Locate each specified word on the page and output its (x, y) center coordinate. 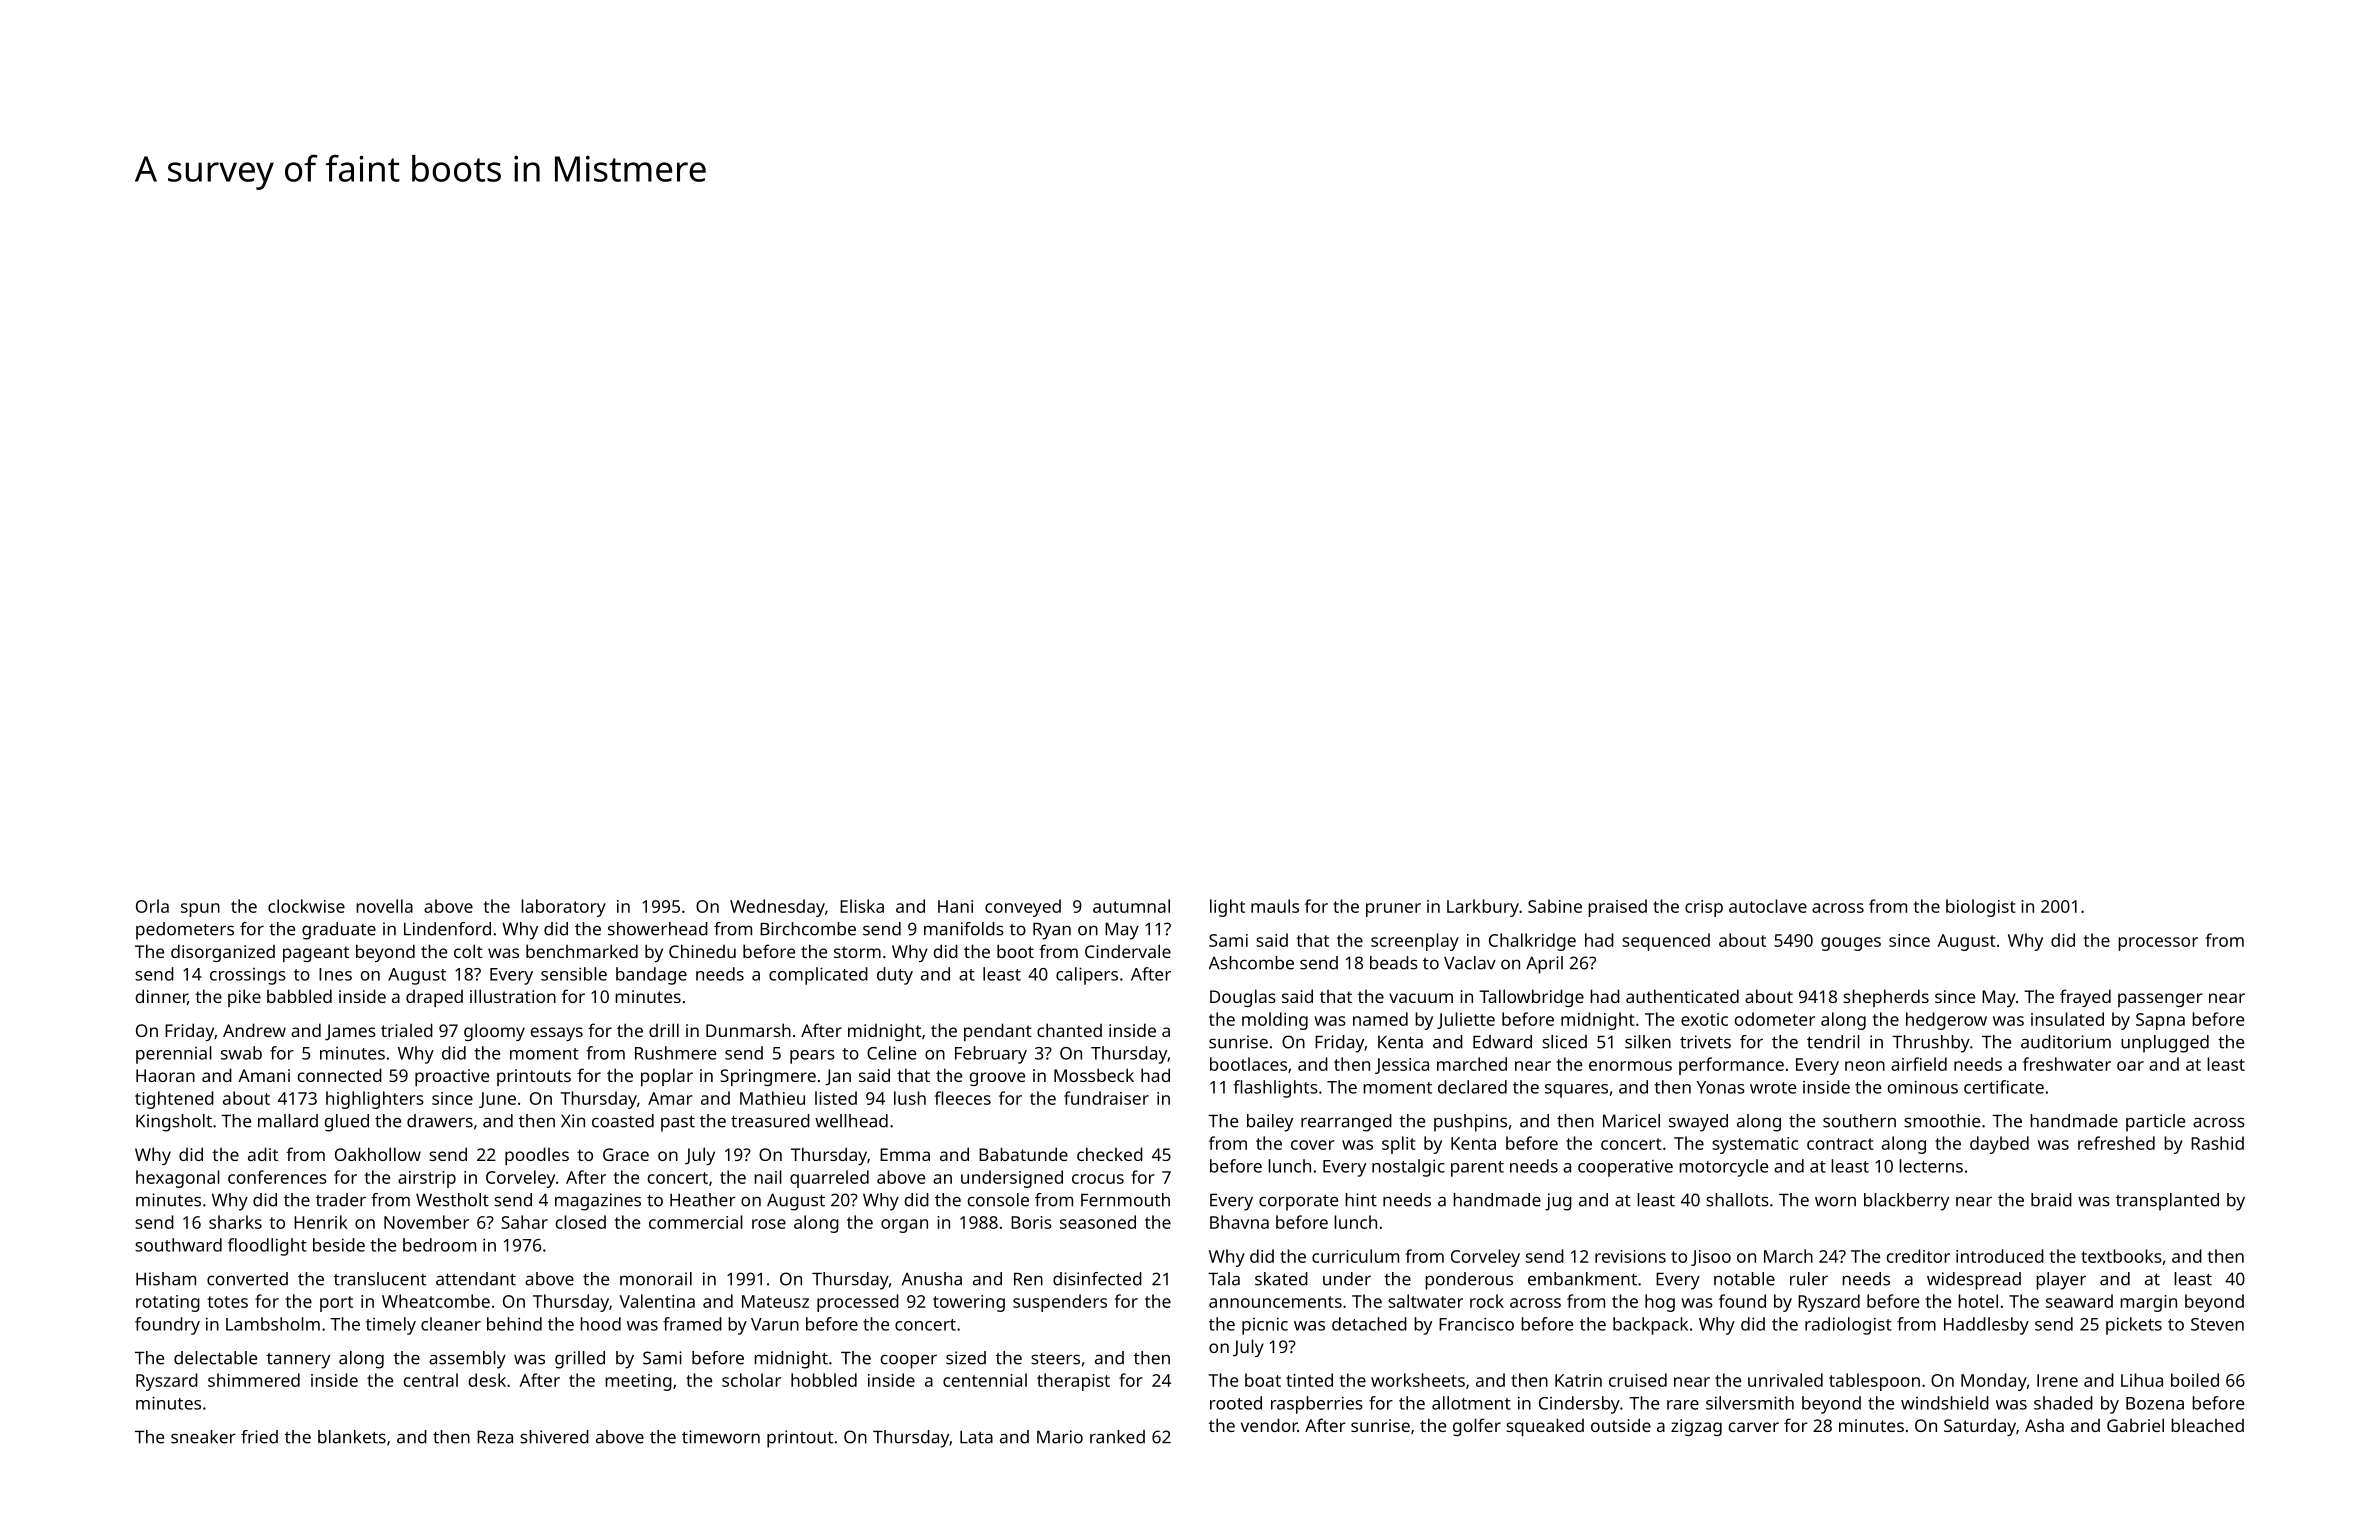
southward (178, 1245)
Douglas (1243, 998)
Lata (976, 1437)
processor (2158, 944)
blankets (352, 1437)
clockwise (306, 906)
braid (2051, 1200)
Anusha (932, 1279)
